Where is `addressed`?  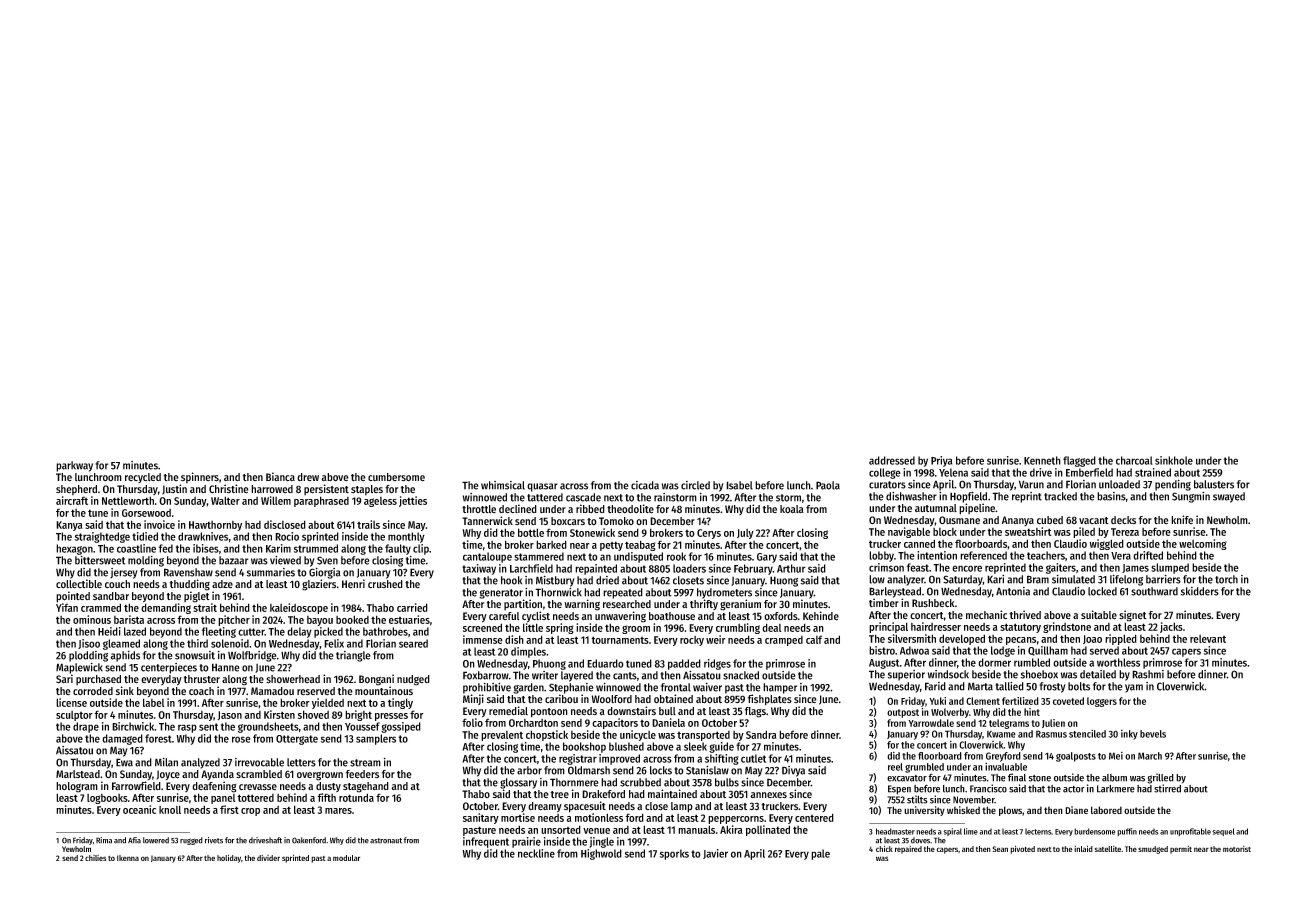
addressed is located at coordinates (892, 460).
